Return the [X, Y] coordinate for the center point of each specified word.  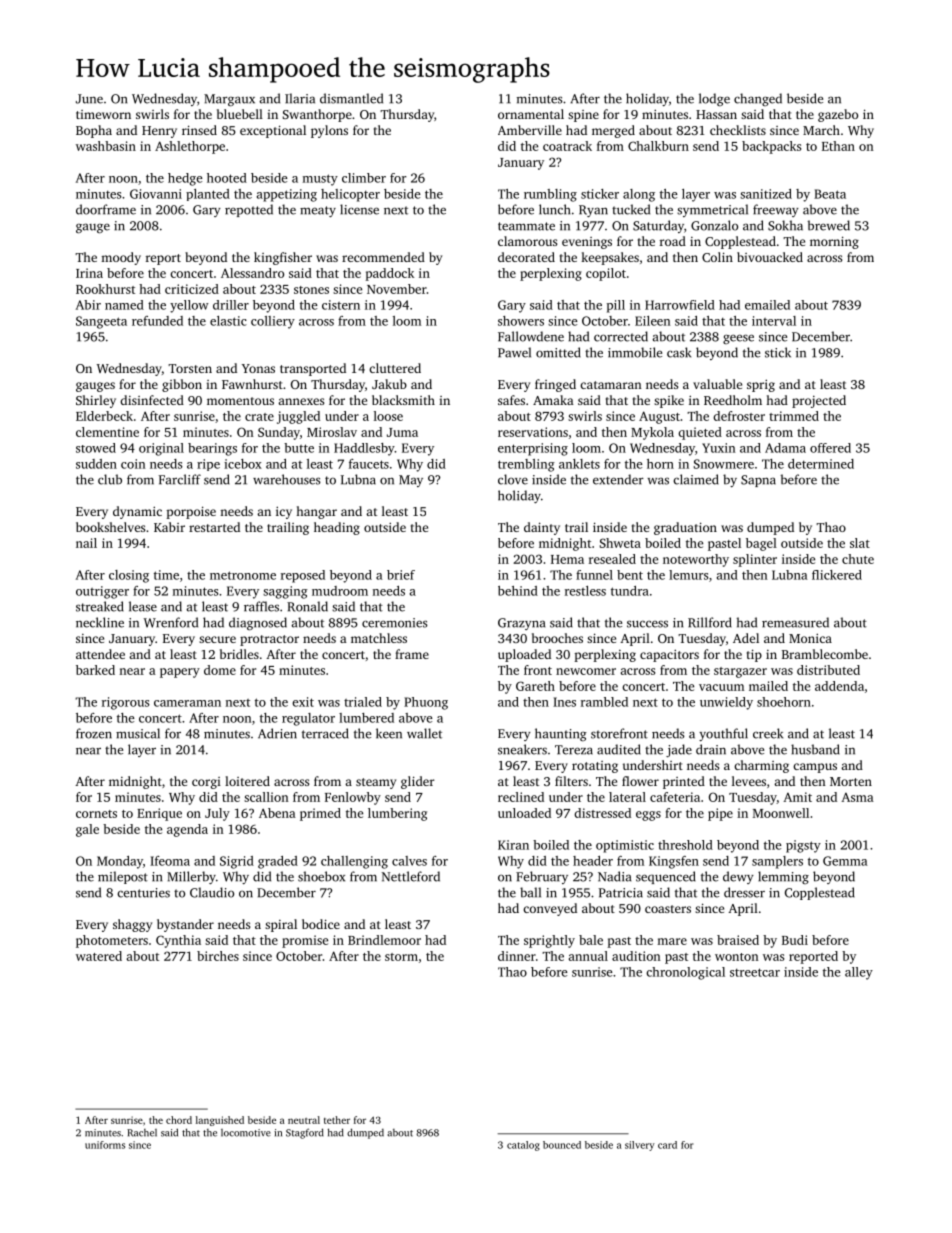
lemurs [689, 575]
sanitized [766, 194]
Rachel [142, 1133]
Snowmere [724, 464]
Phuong [426, 703]
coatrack [567, 146]
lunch [554, 209]
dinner [517, 956]
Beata [830, 194]
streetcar [755, 972]
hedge [185, 179]
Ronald [307, 606]
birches [218, 956]
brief [401, 575]
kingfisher [283, 258]
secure [217, 639]
